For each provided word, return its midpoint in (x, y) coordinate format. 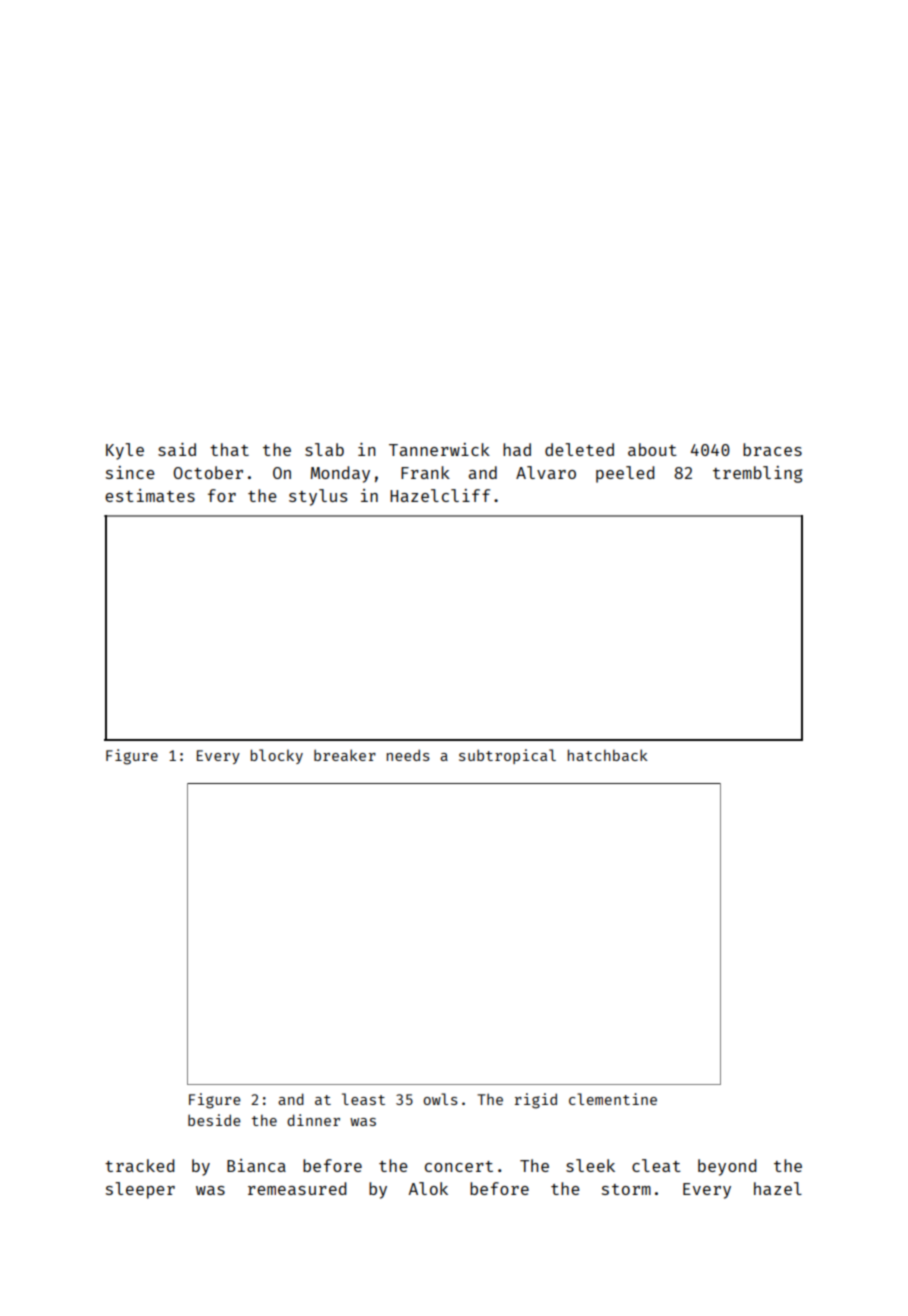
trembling (757, 474)
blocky (277, 756)
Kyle (125, 451)
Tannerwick (439, 449)
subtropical (507, 756)
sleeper (140, 1190)
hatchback (608, 755)
